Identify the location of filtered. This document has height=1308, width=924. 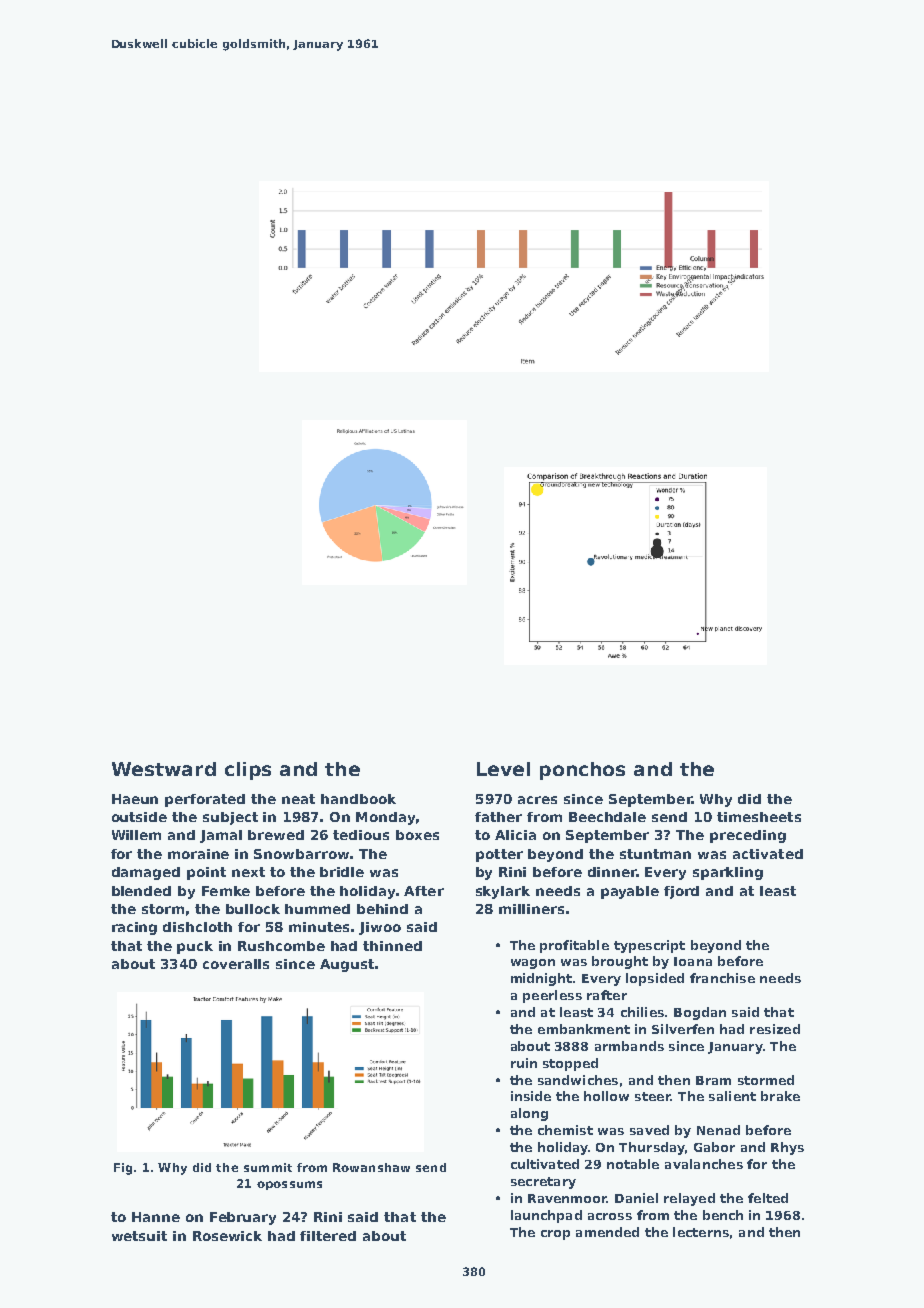
(328, 1236).
